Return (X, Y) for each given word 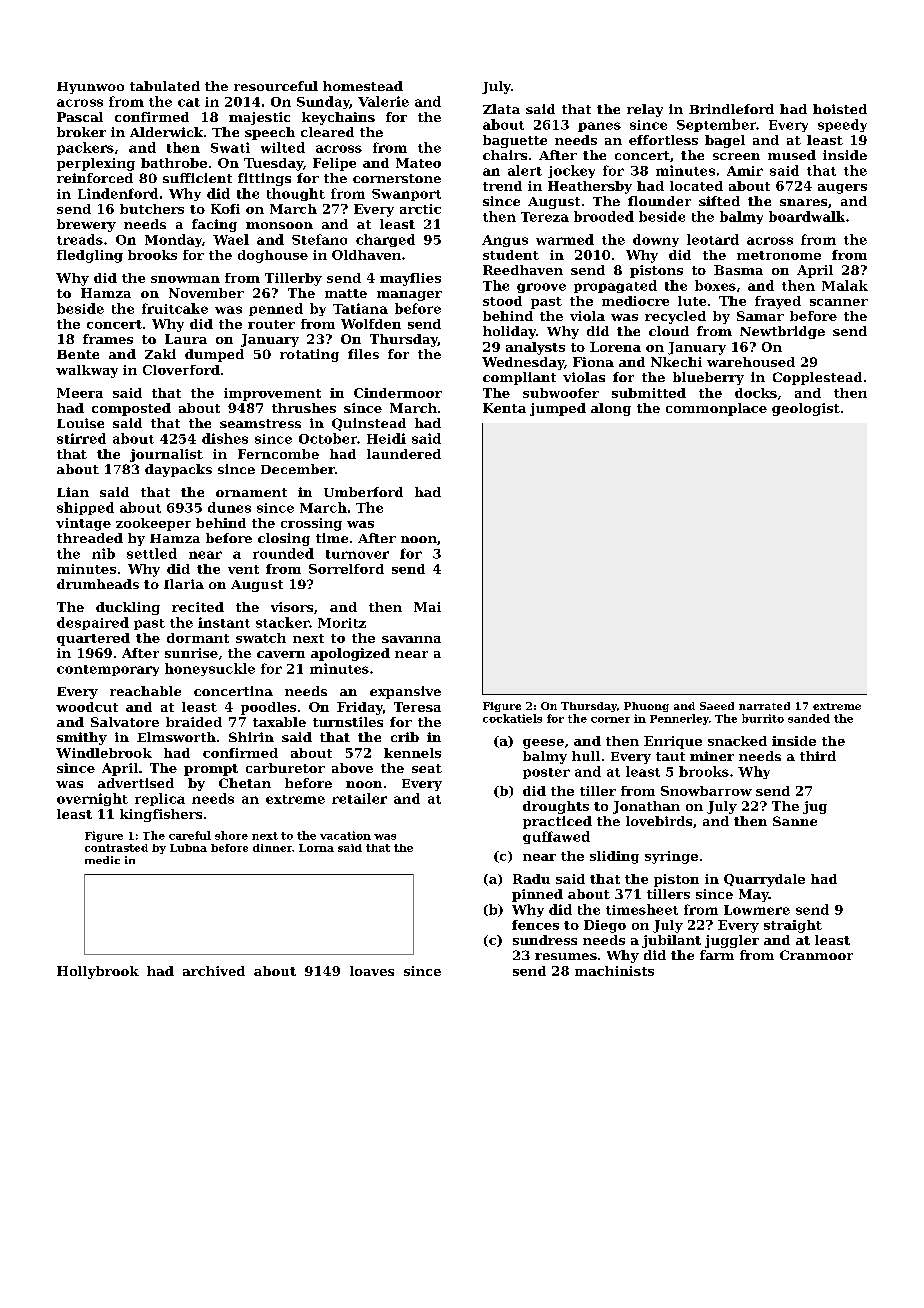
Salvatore (125, 722)
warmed (565, 239)
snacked (737, 741)
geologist (806, 409)
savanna (411, 639)
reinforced (95, 178)
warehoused (751, 362)
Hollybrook (98, 972)
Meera (80, 393)
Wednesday (523, 363)
